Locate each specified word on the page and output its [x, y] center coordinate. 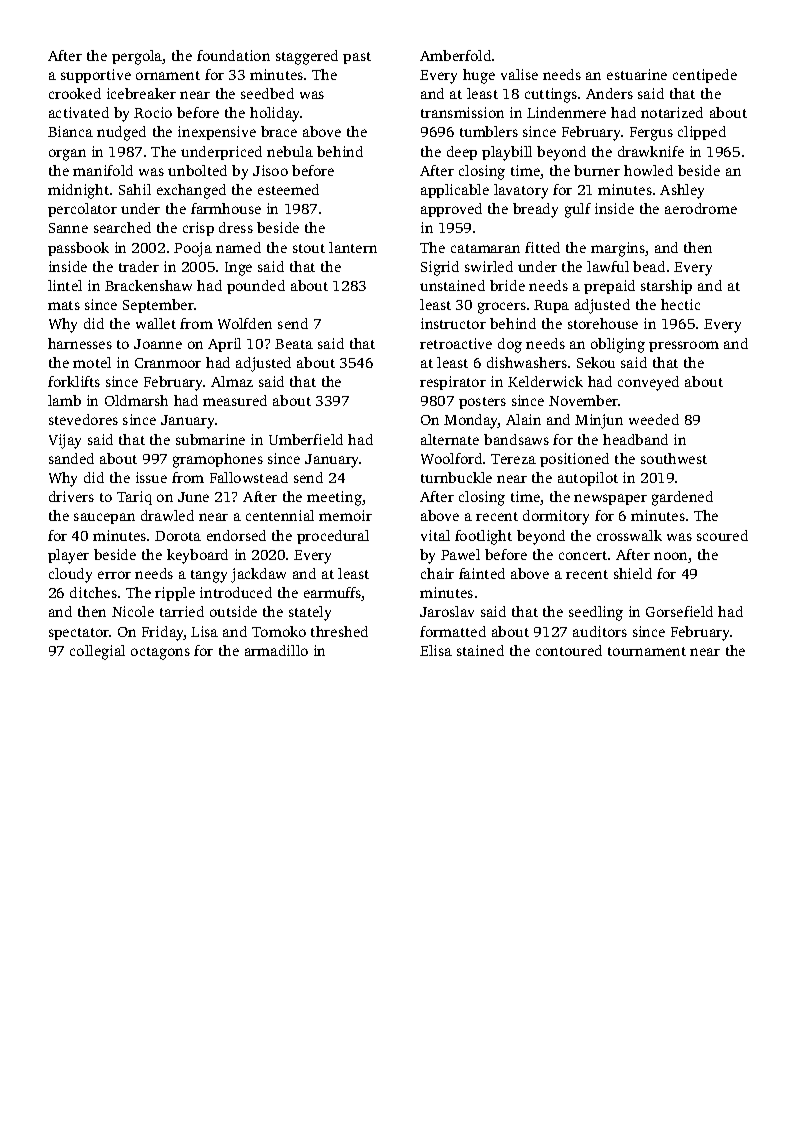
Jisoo [270, 170]
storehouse [603, 323]
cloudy [70, 575]
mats [64, 305]
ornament [168, 75]
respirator [453, 383]
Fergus [651, 134]
